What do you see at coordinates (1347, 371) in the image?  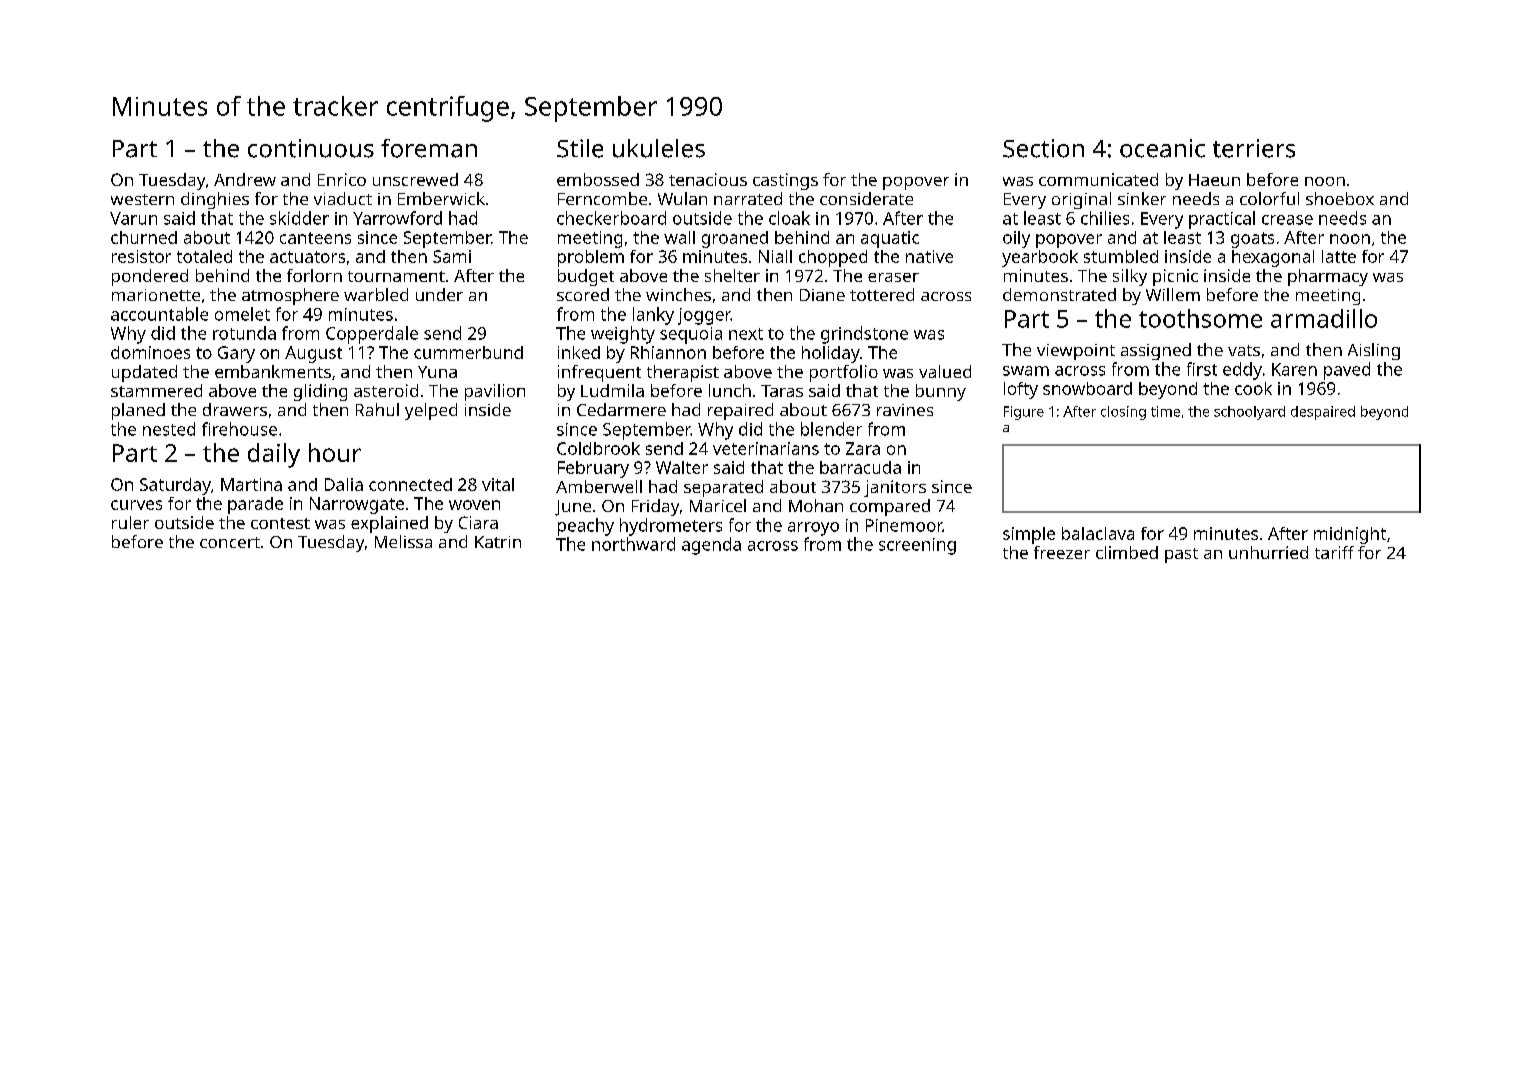 I see `paved` at bounding box center [1347, 371].
